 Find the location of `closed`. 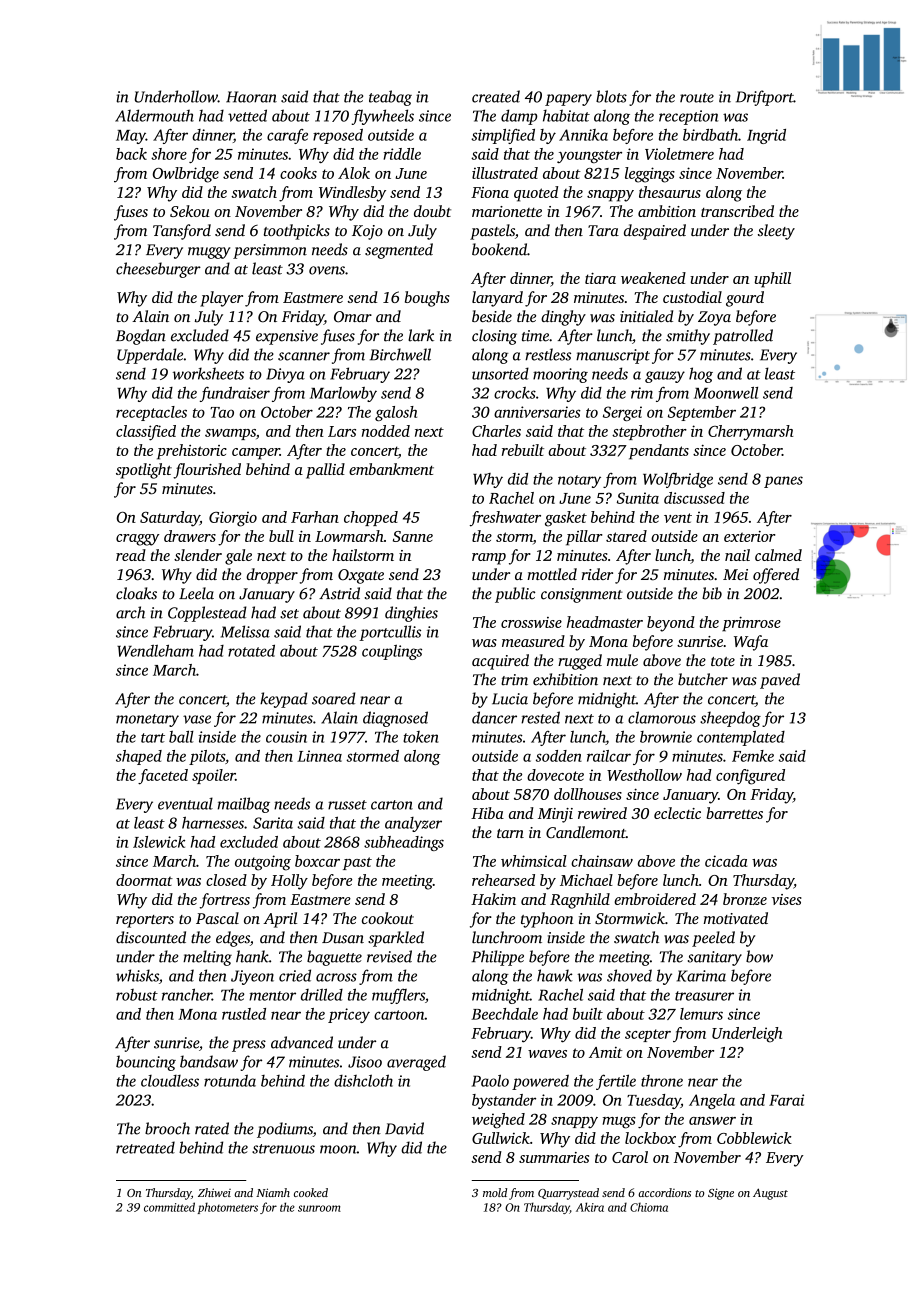

closed is located at coordinates (226, 880).
